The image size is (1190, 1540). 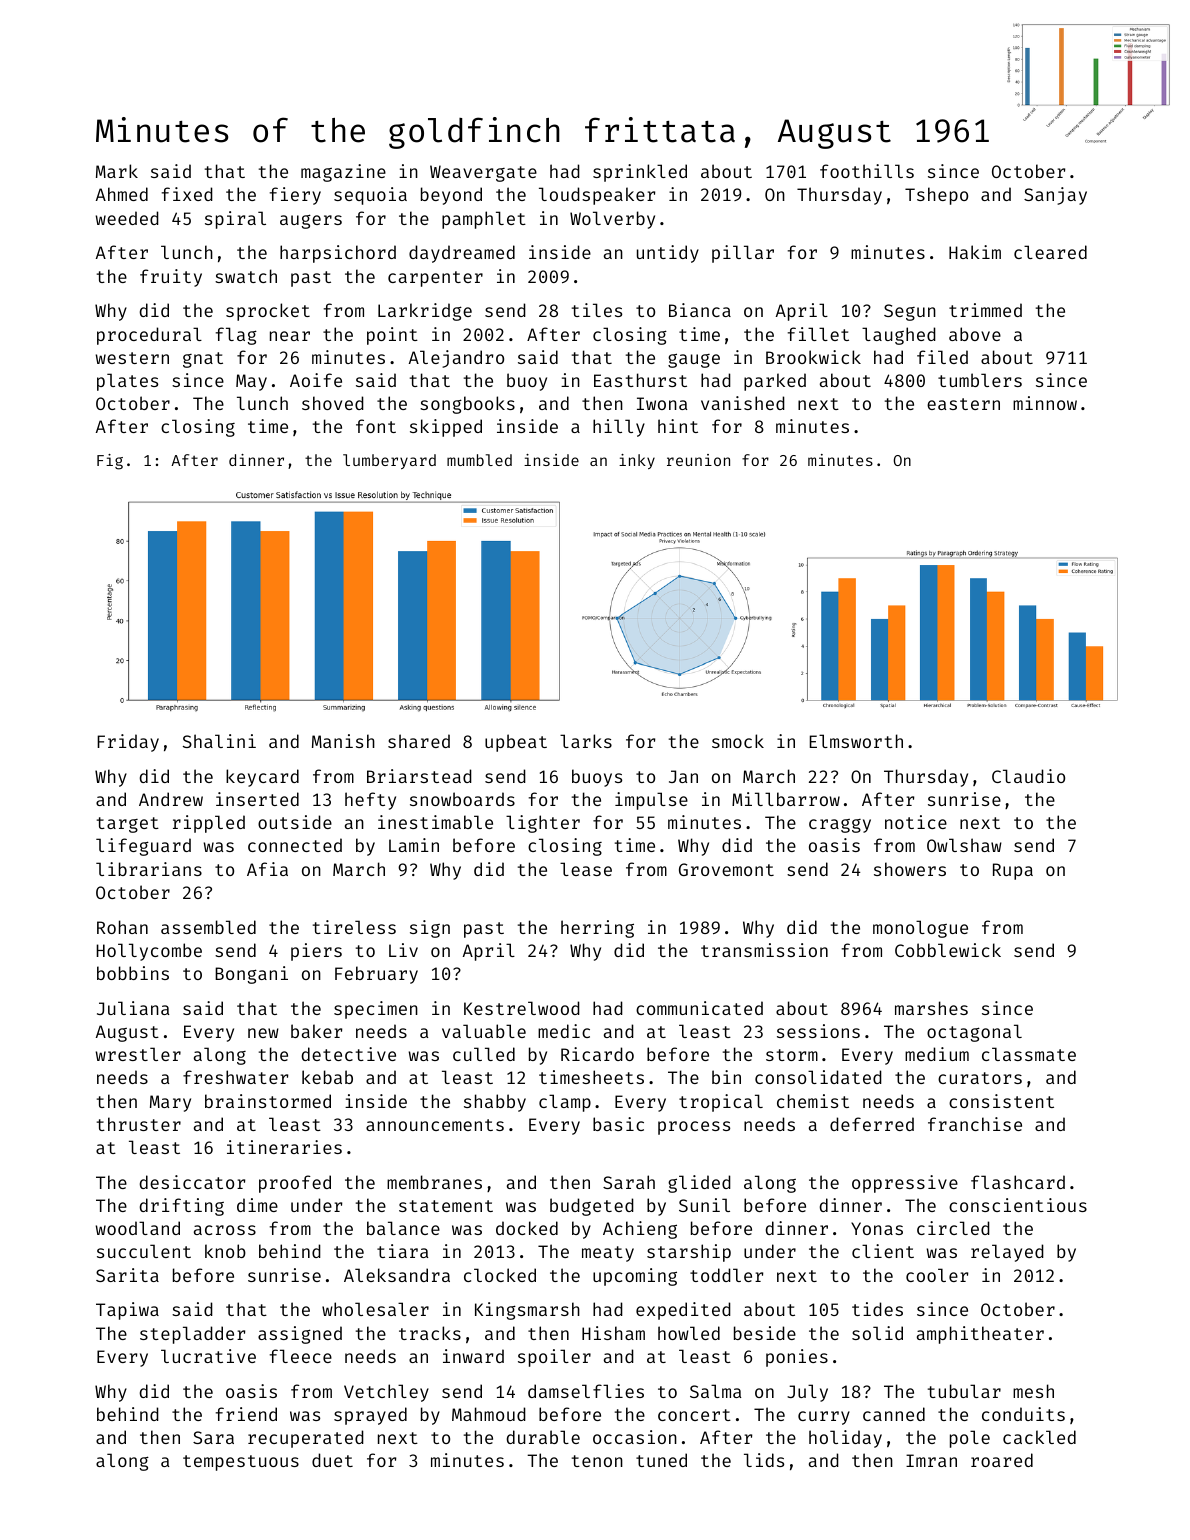 What do you see at coordinates (963, 404) in the page?
I see `eastern` at bounding box center [963, 404].
